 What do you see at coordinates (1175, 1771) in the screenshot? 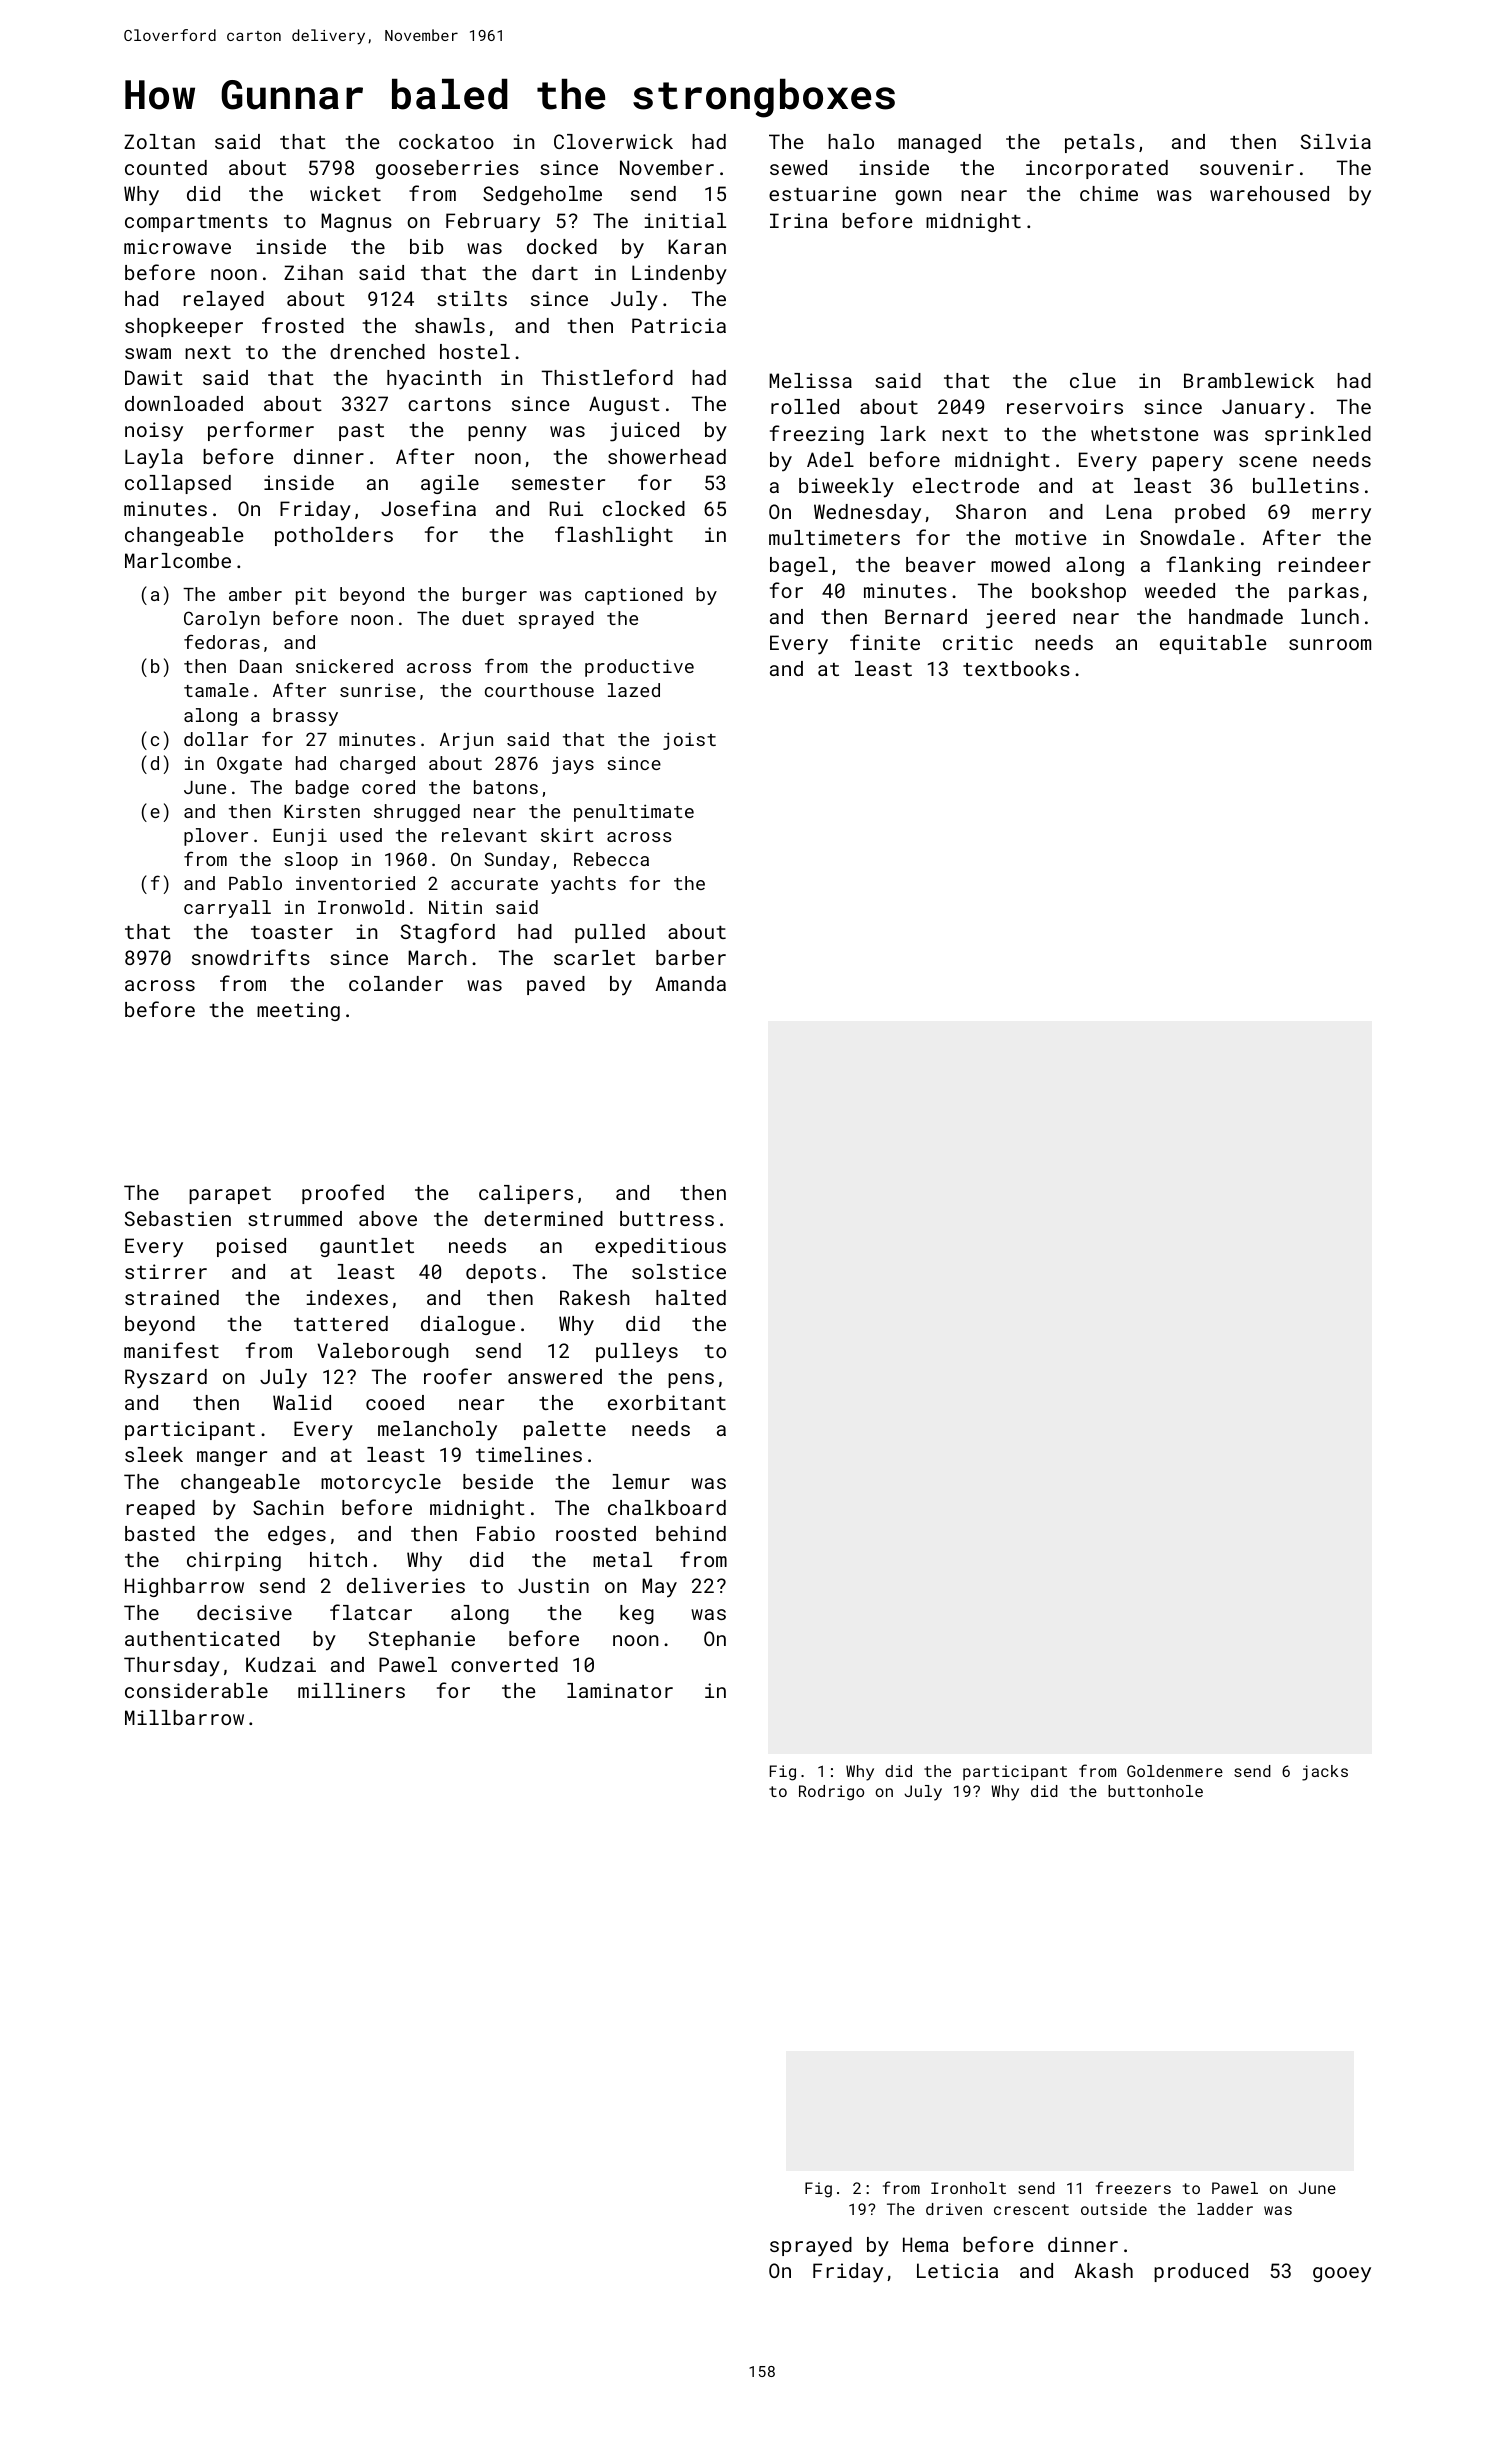
I see `Goldenmere` at bounding box center [1175, 1771].
